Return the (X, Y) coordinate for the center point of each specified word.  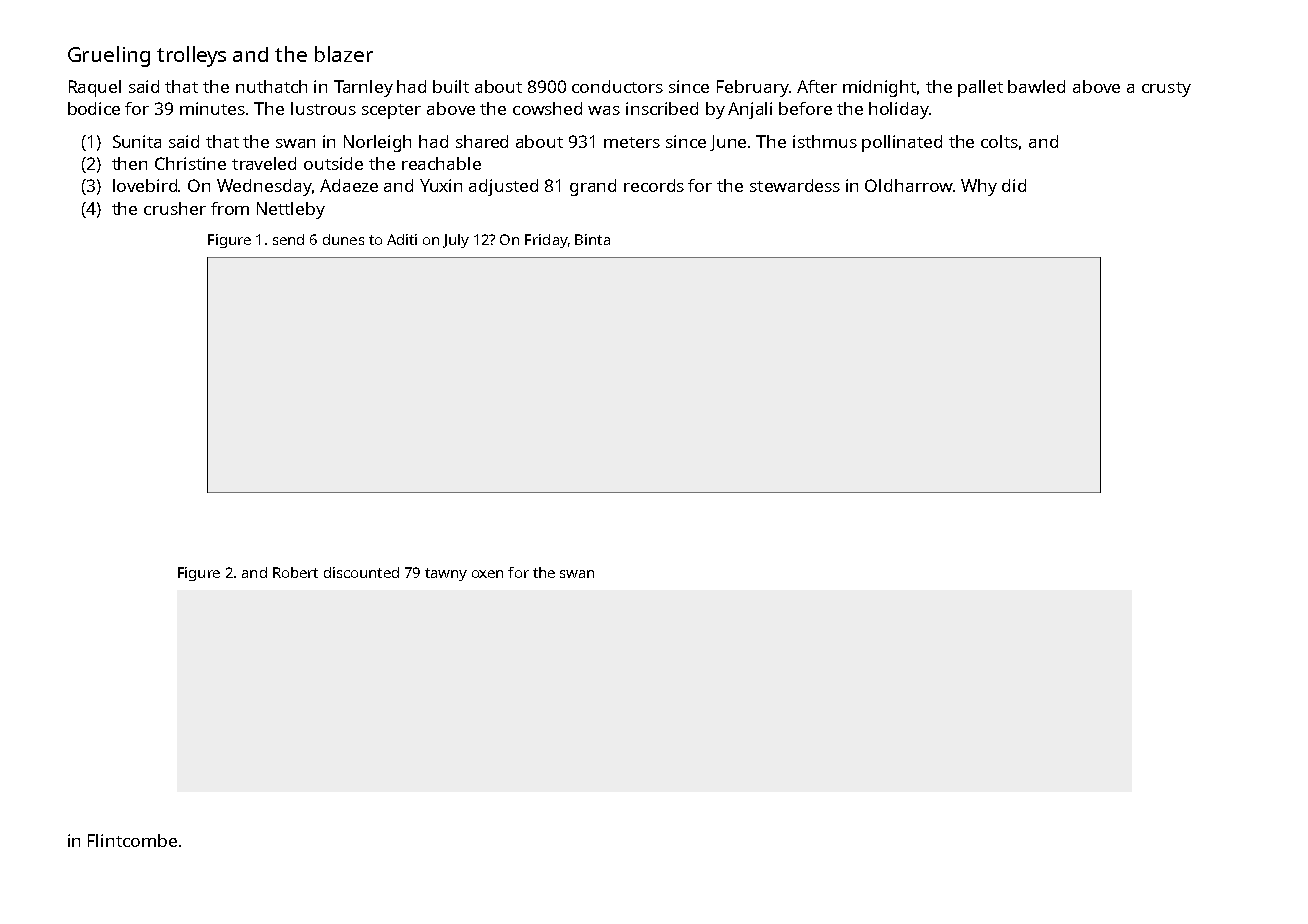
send (288, 239)
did (1014, 185)
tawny (446, 574)
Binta (592, 239)
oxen (487, 574)
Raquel (95, 88)
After (817, 86)
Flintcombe (132, 840)
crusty (1166, 89)
